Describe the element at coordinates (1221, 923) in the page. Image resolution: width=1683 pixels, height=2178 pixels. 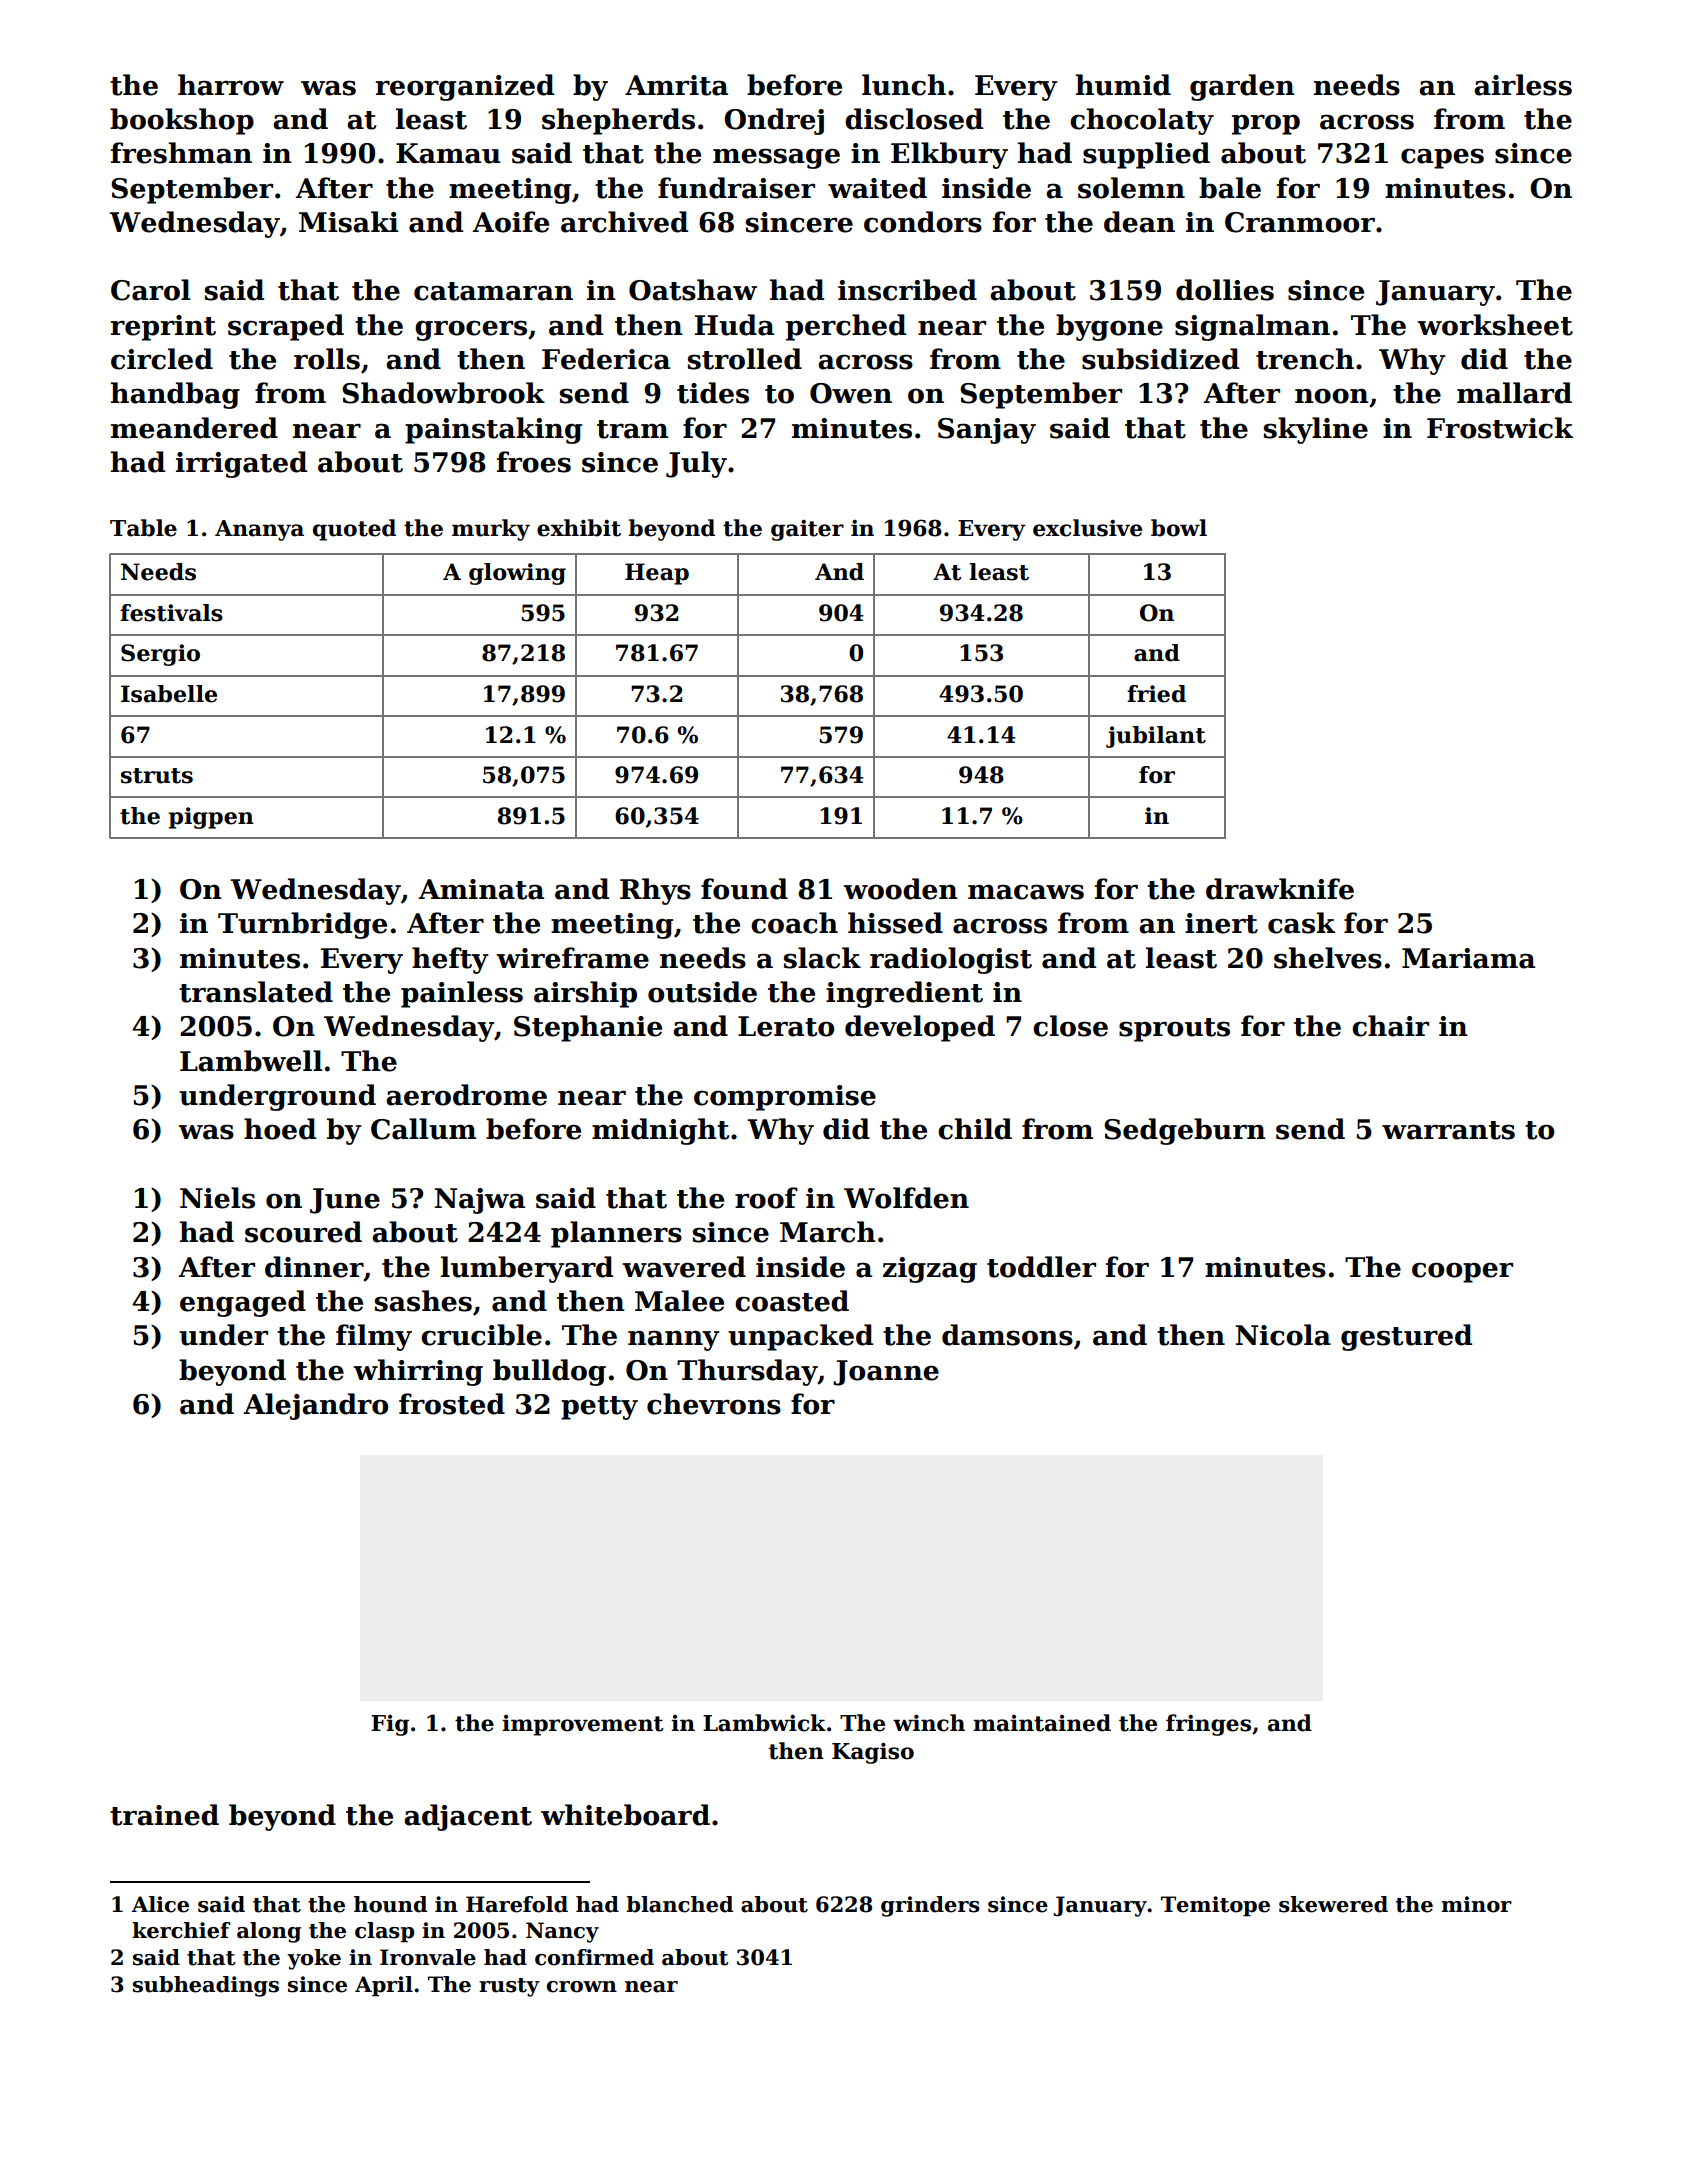
I see `inert` at that location.
